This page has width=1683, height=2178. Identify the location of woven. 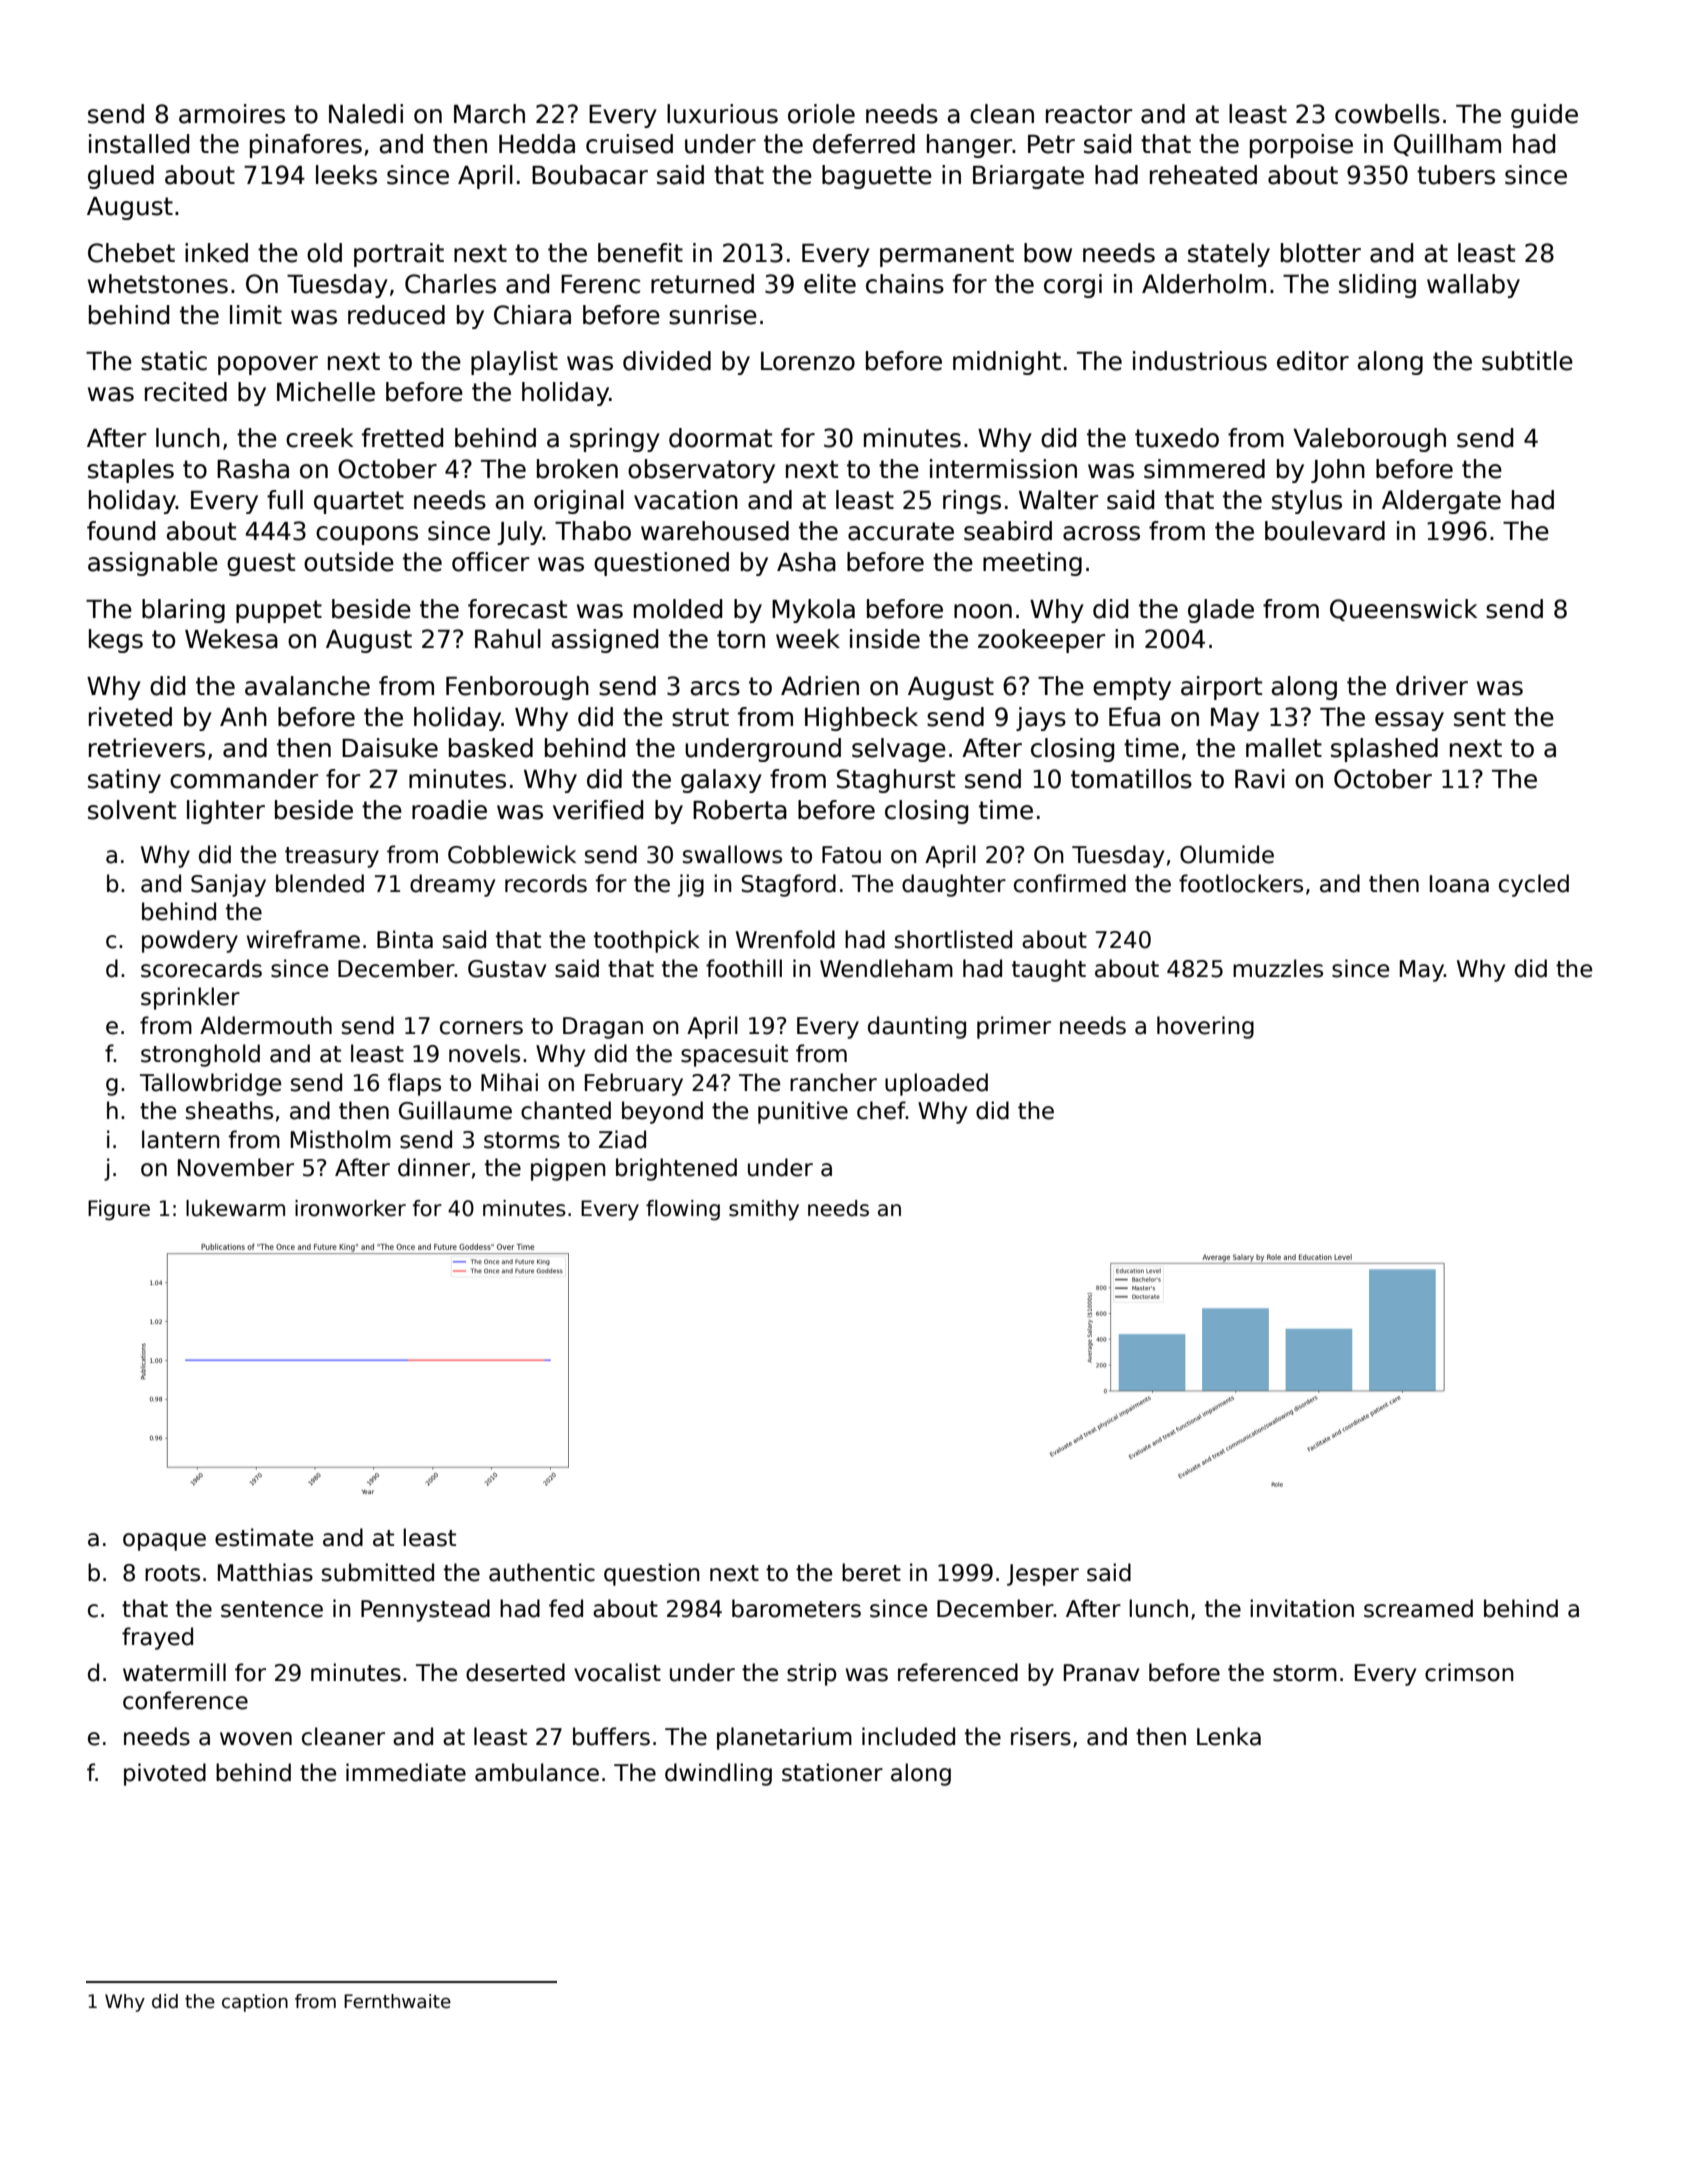
(256, 1739).
